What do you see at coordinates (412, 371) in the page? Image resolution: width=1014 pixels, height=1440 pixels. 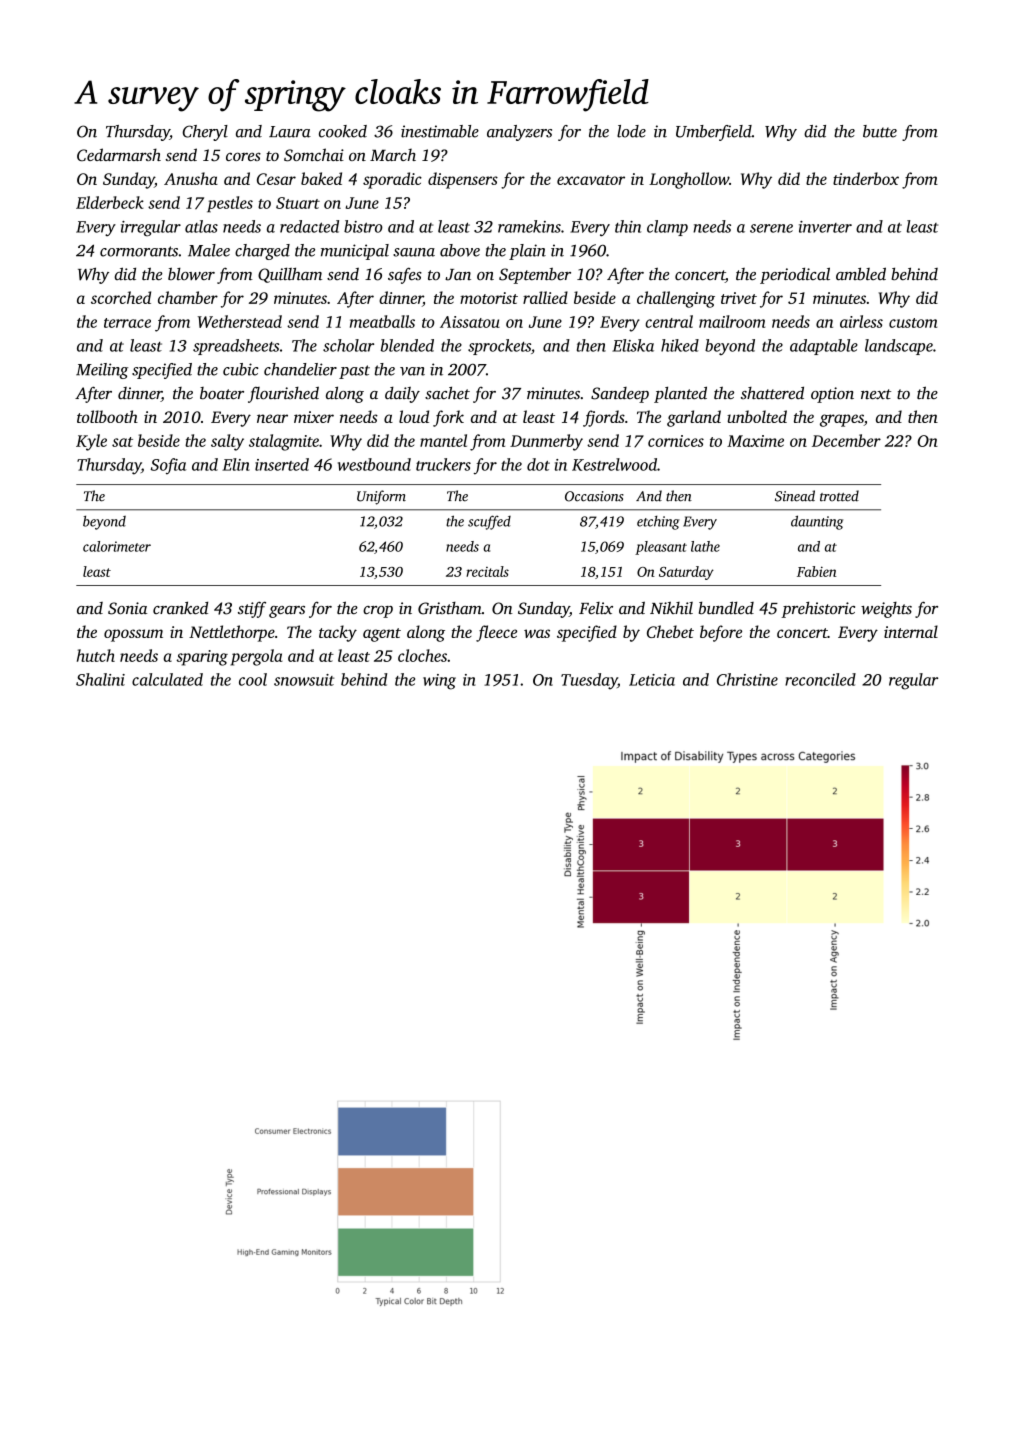 I see `van` at bounding box center [412, 371].
